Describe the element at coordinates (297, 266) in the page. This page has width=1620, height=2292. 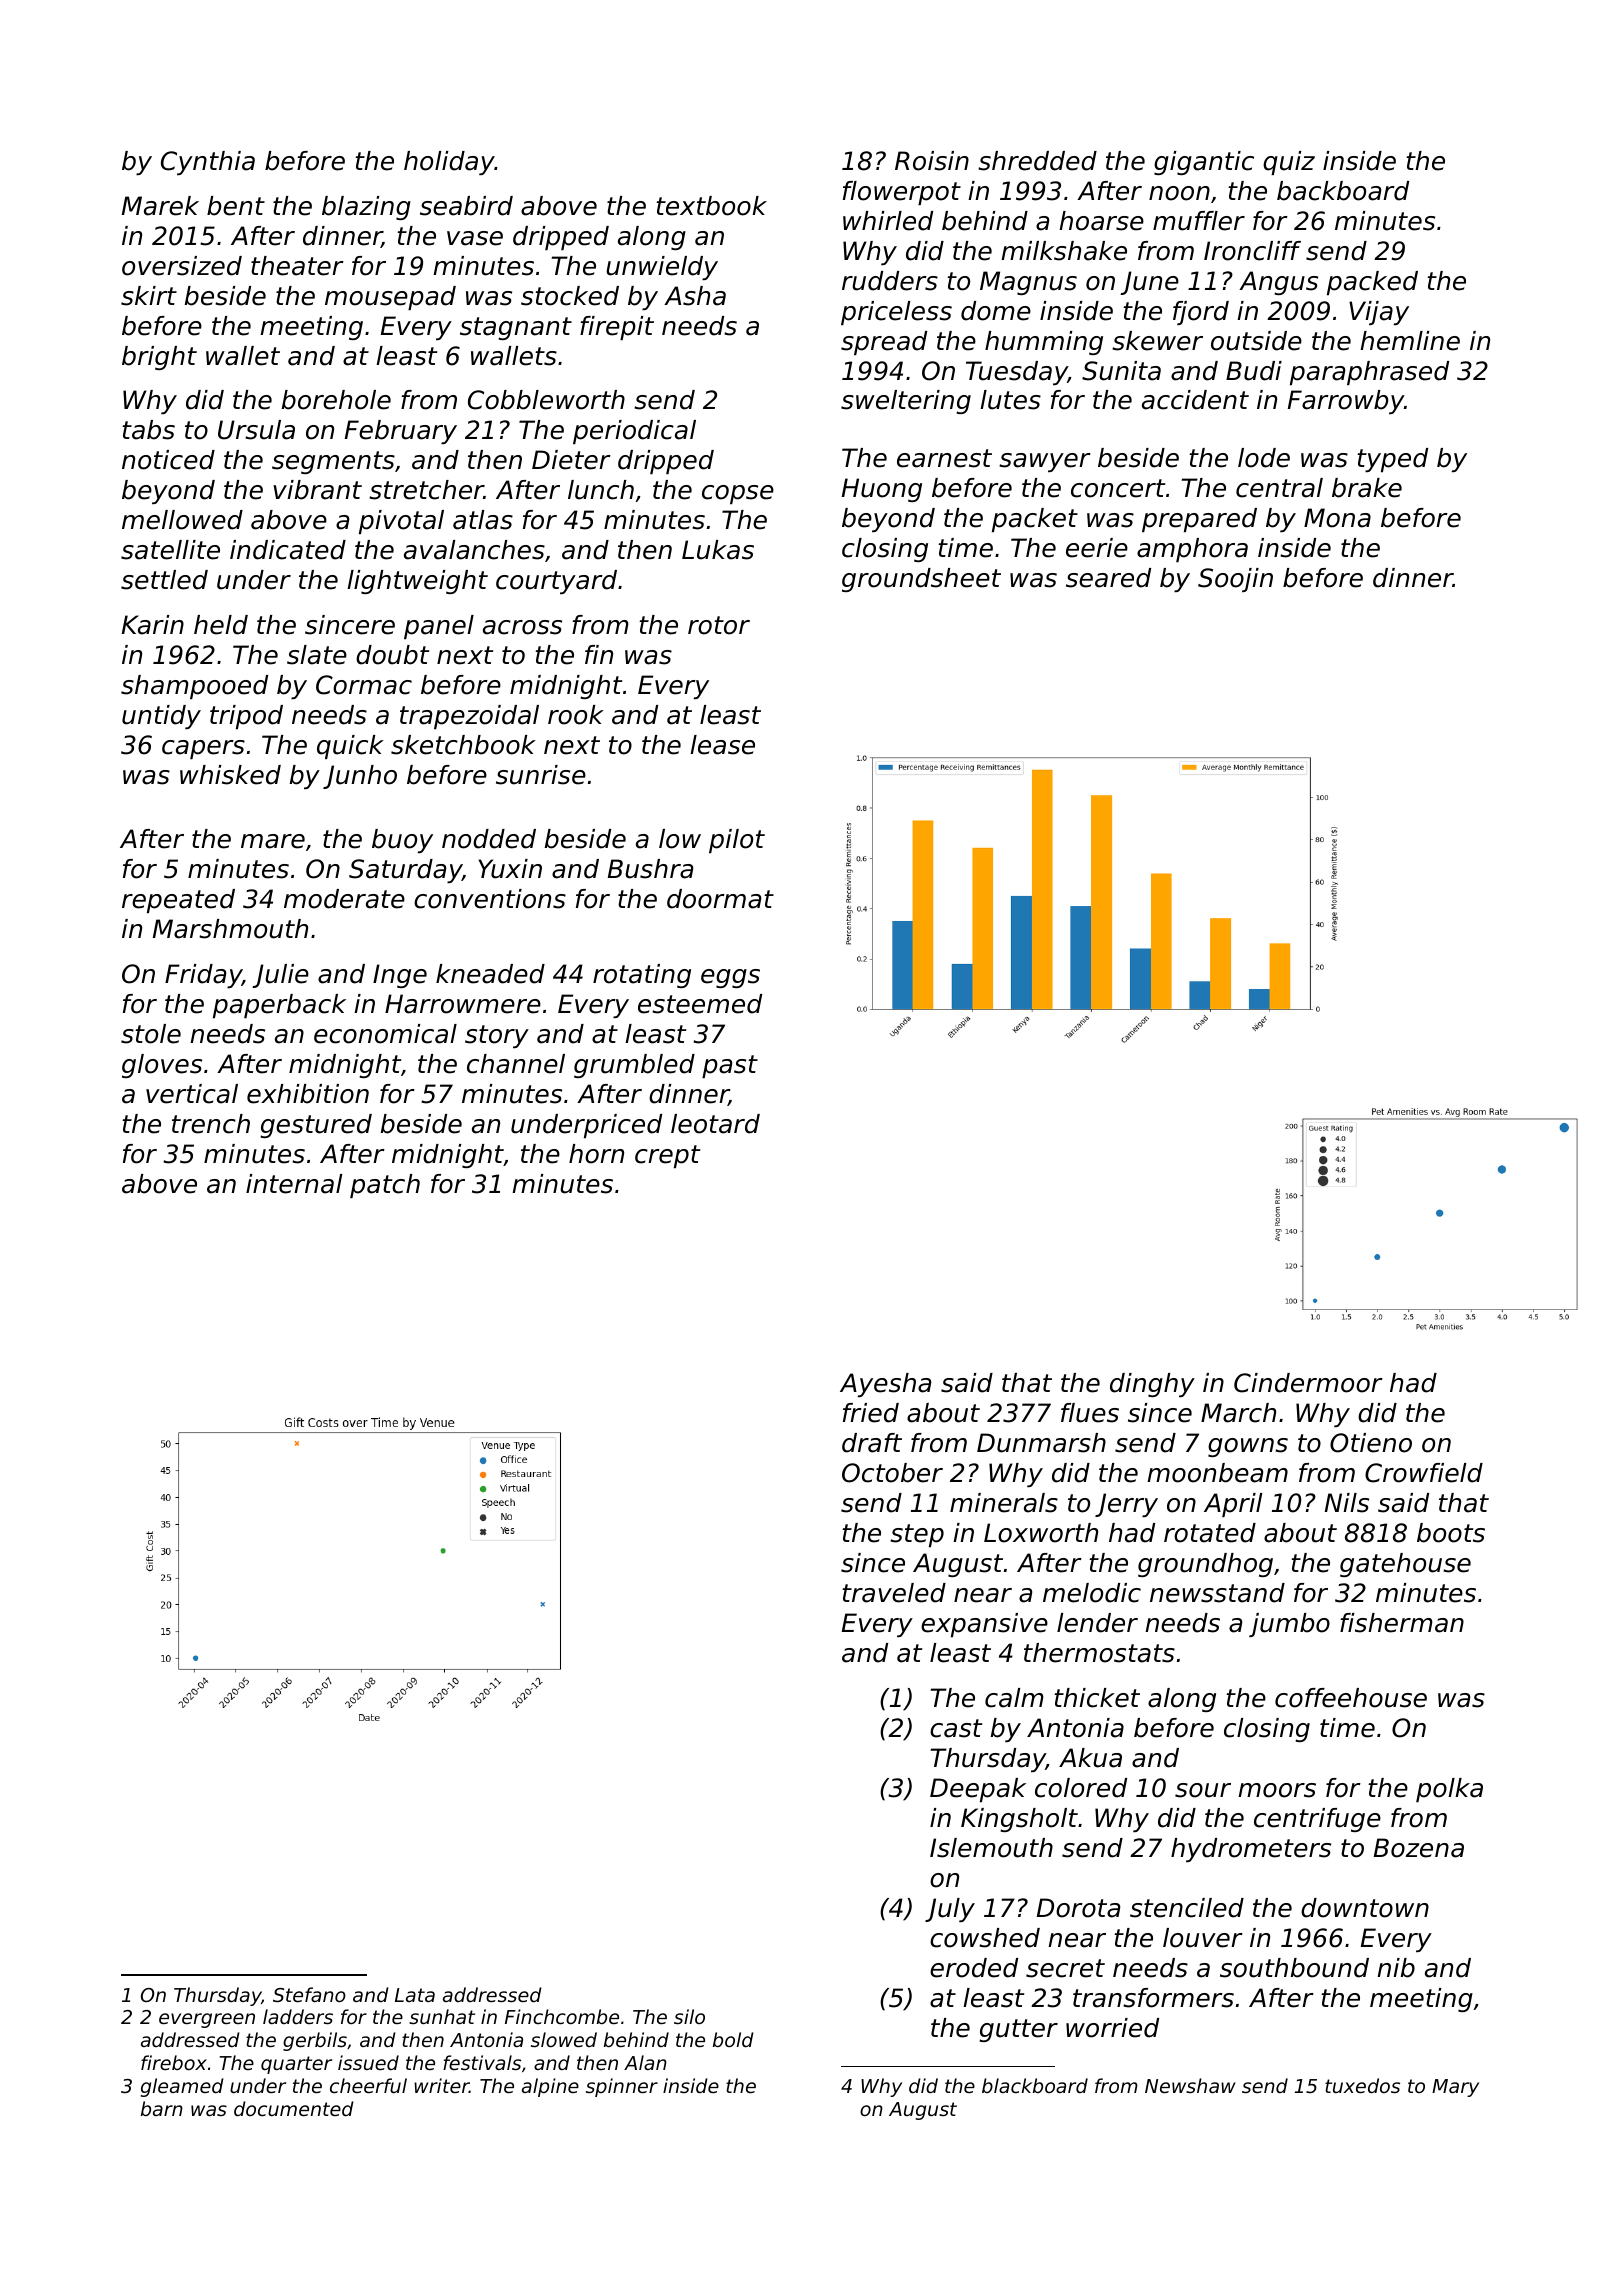
I see `theater` at that location.
